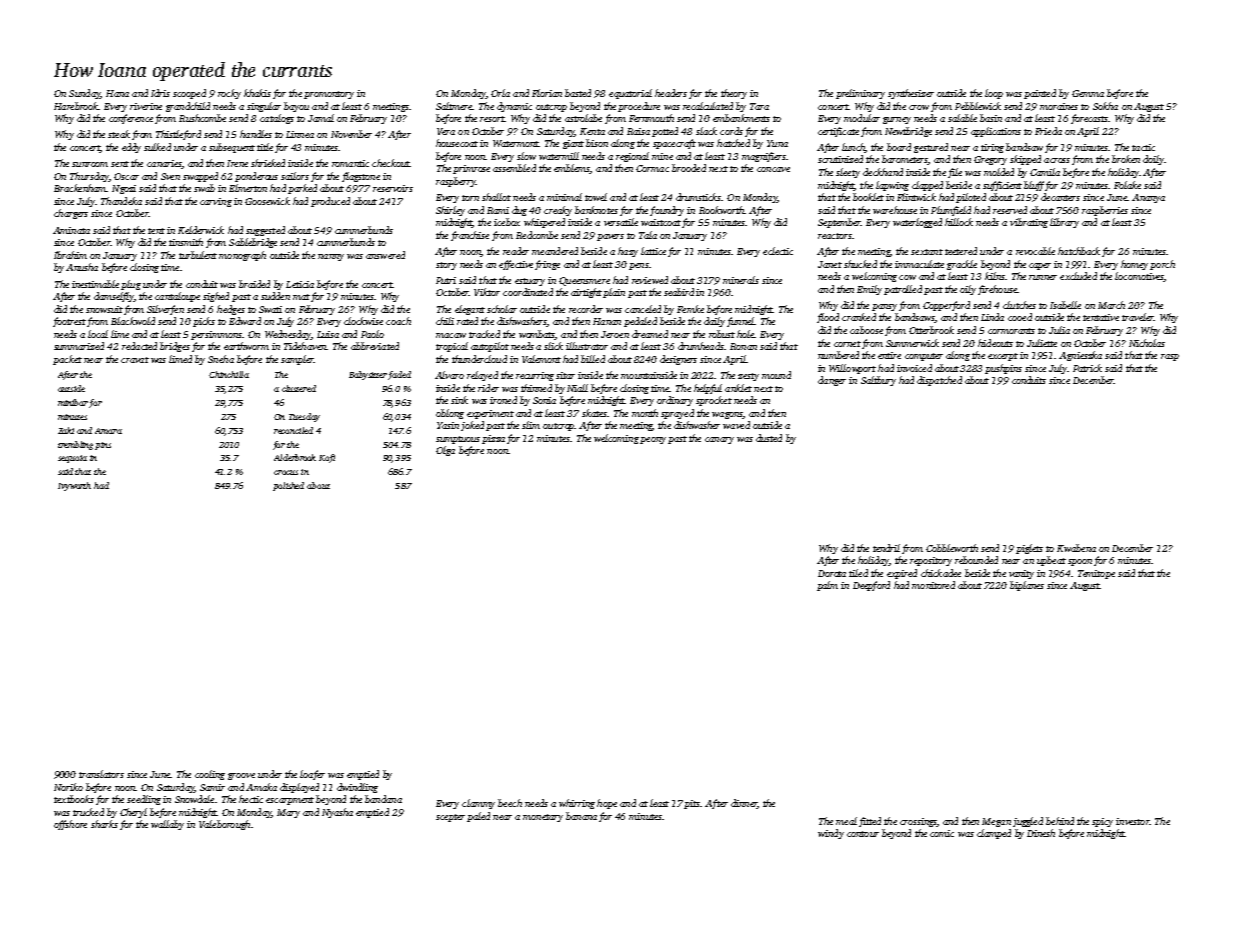 The height and width of the document is (952, 1233). Describe the element at coordinates (640, 322) in the document. I see `pedaled` at that location.
